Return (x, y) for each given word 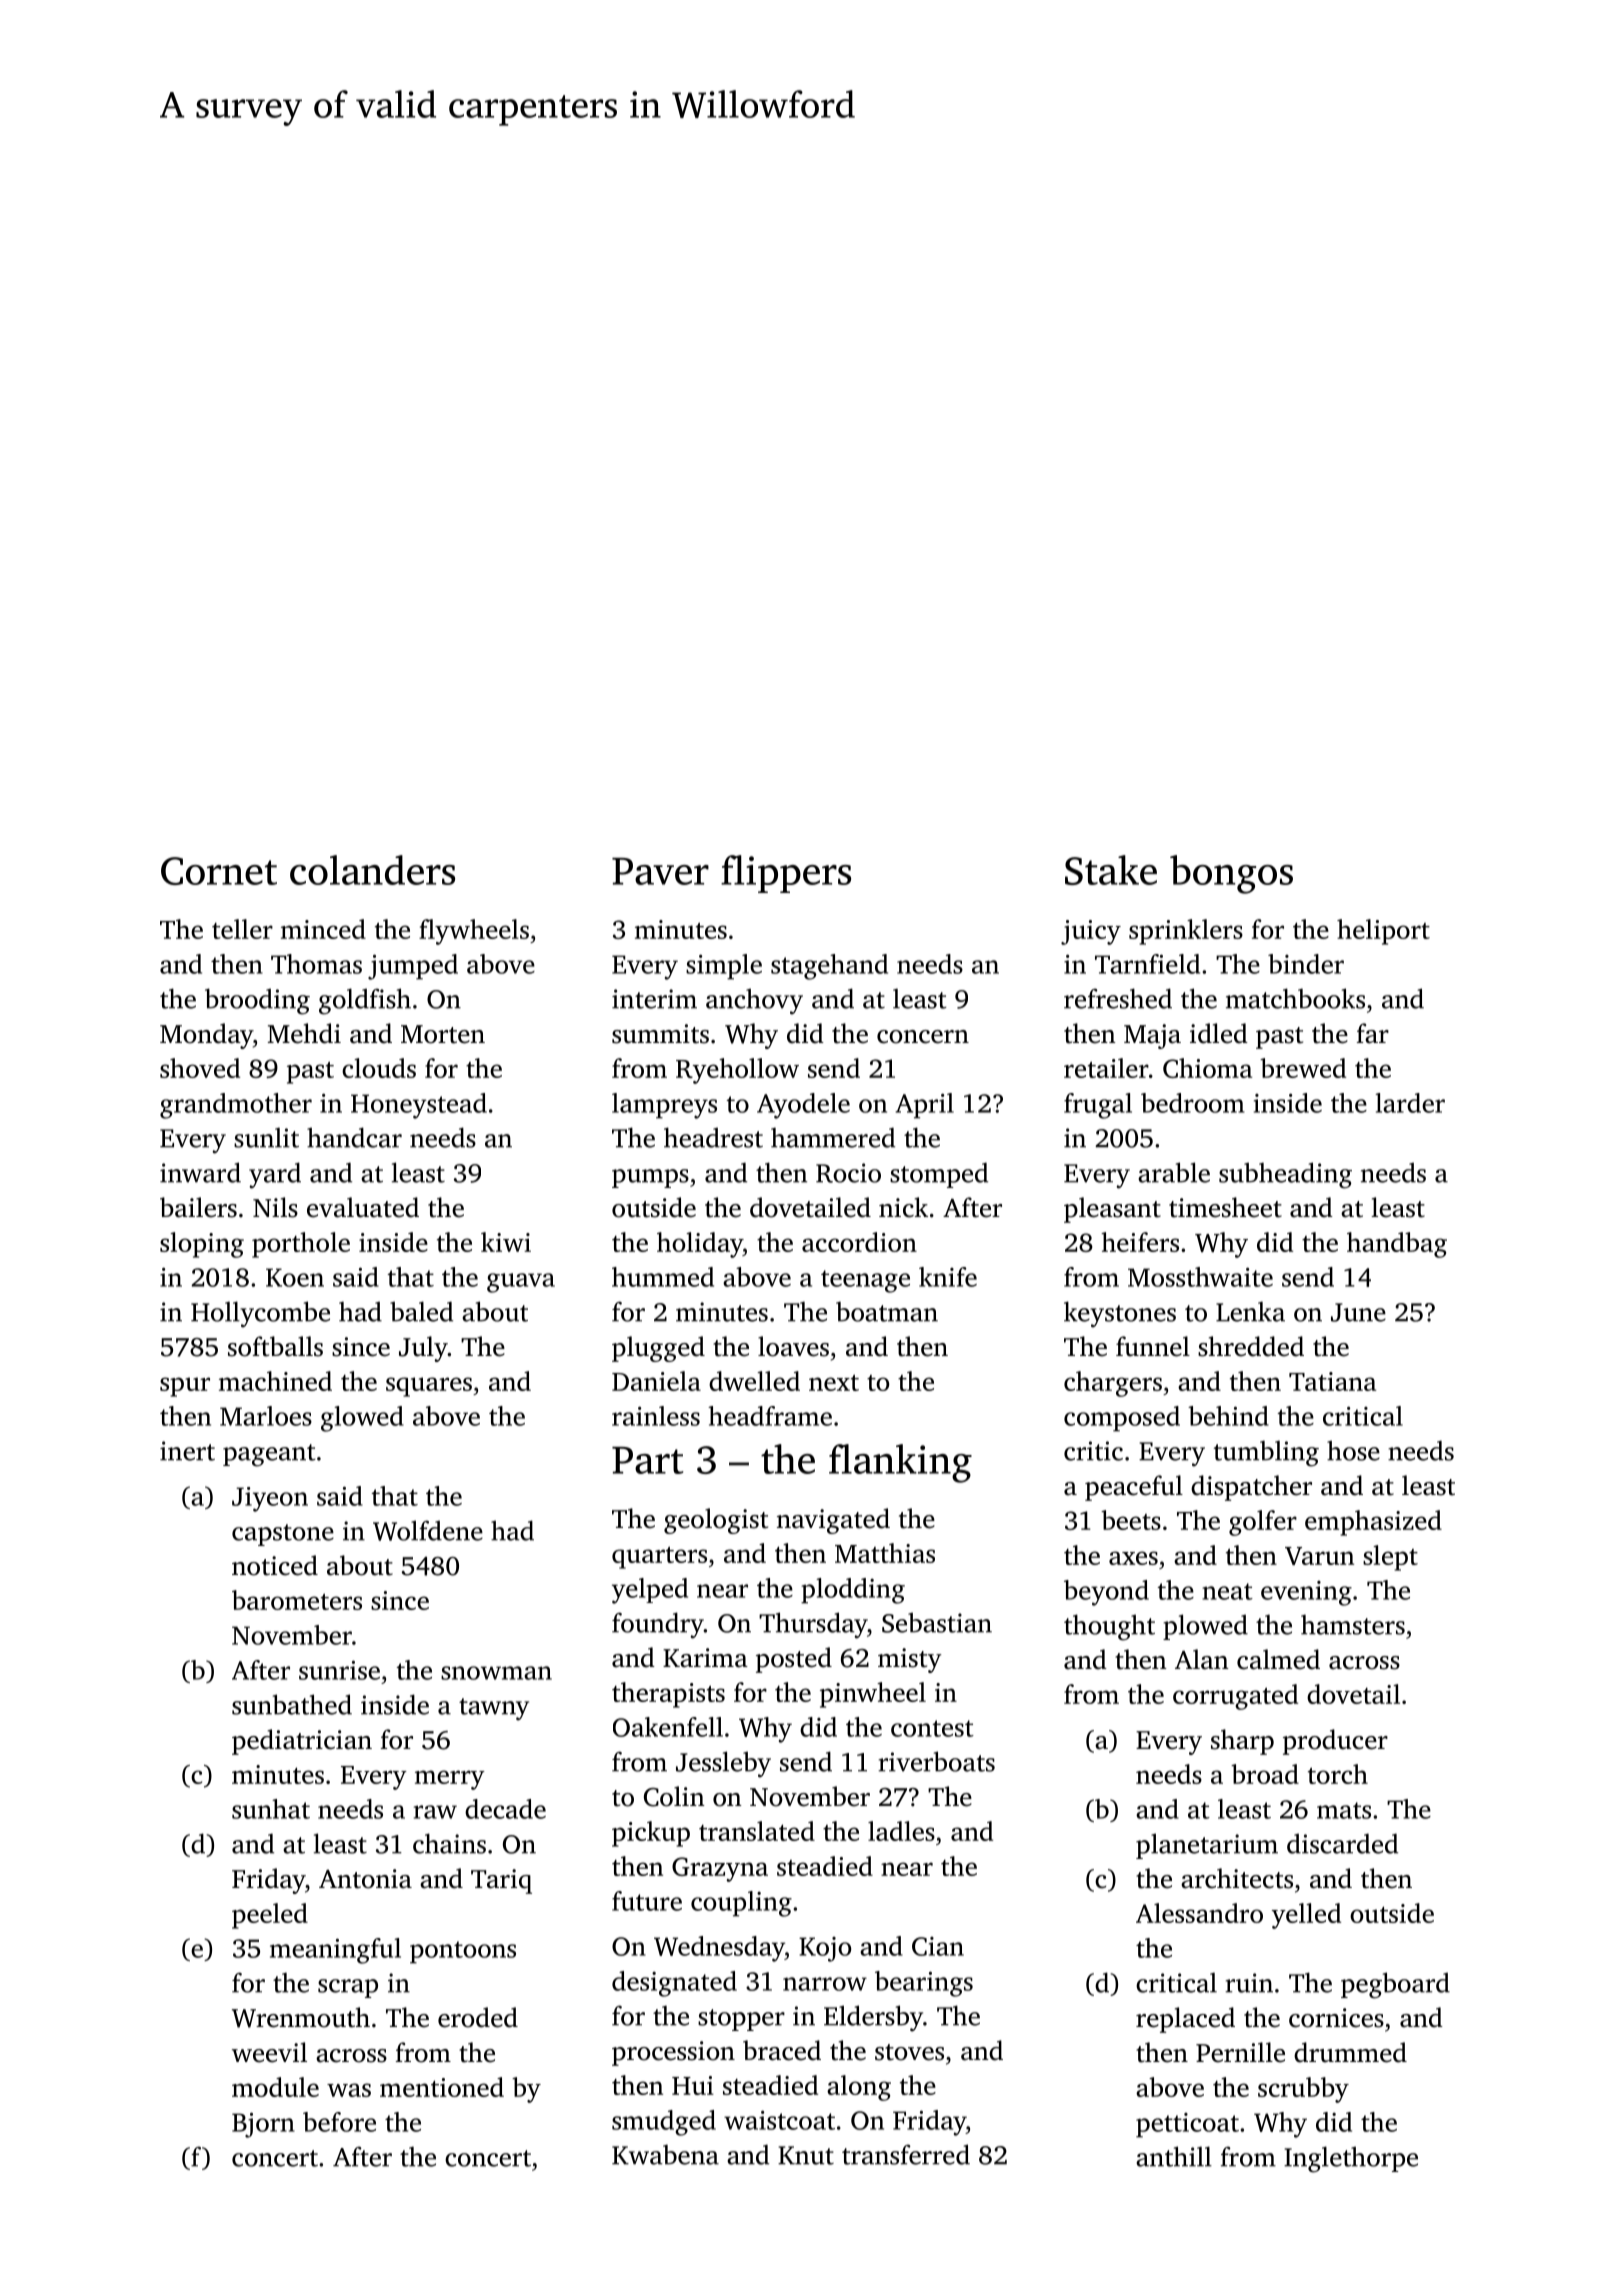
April (924, 1106)
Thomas (316, 964)
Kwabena (665, 2154)
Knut (806, 2155)
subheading (1285, 1175)
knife (948, 1277)
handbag (1397, 1245)
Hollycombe (260, 1314)
